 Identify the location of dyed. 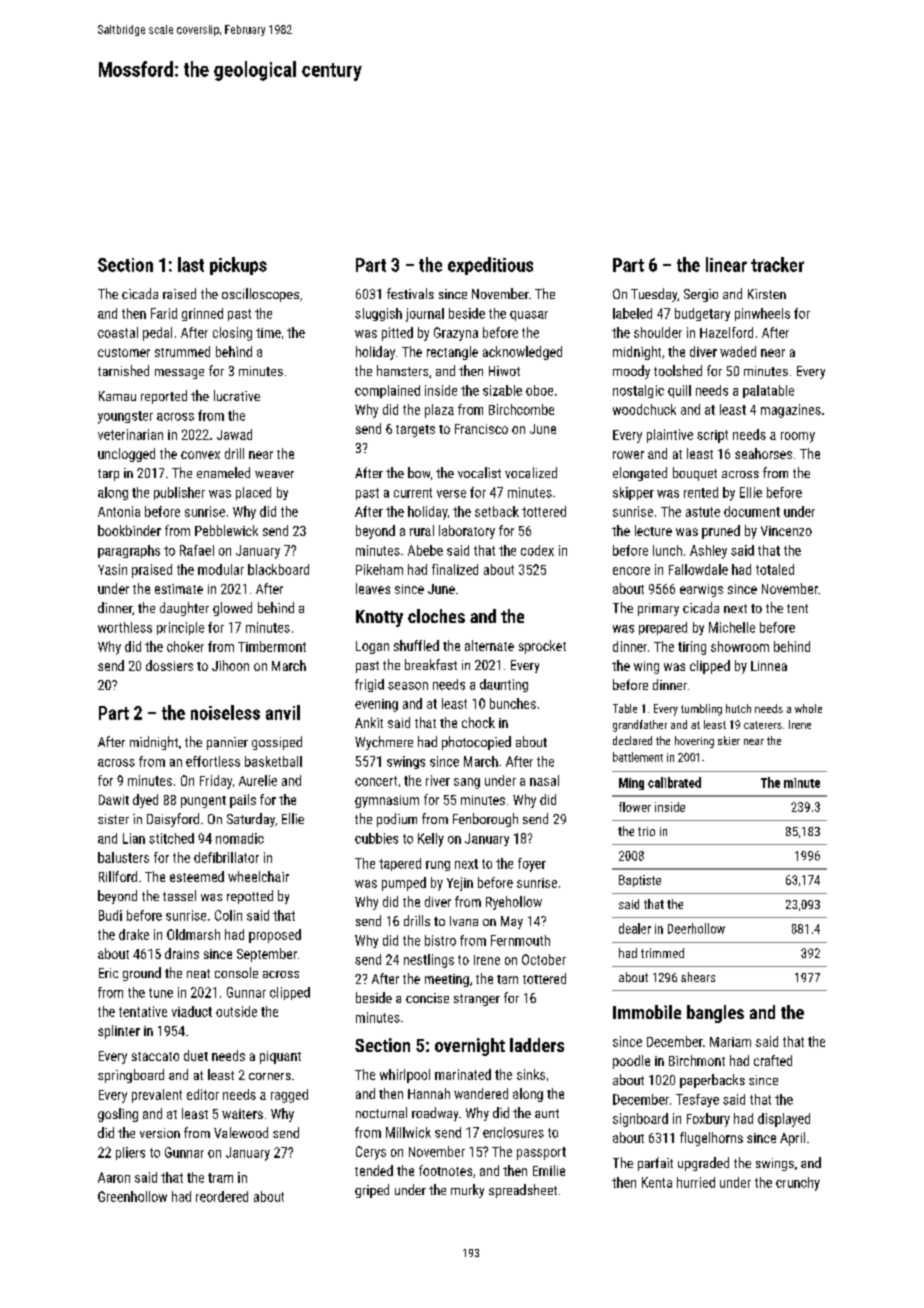
(145, 801).
